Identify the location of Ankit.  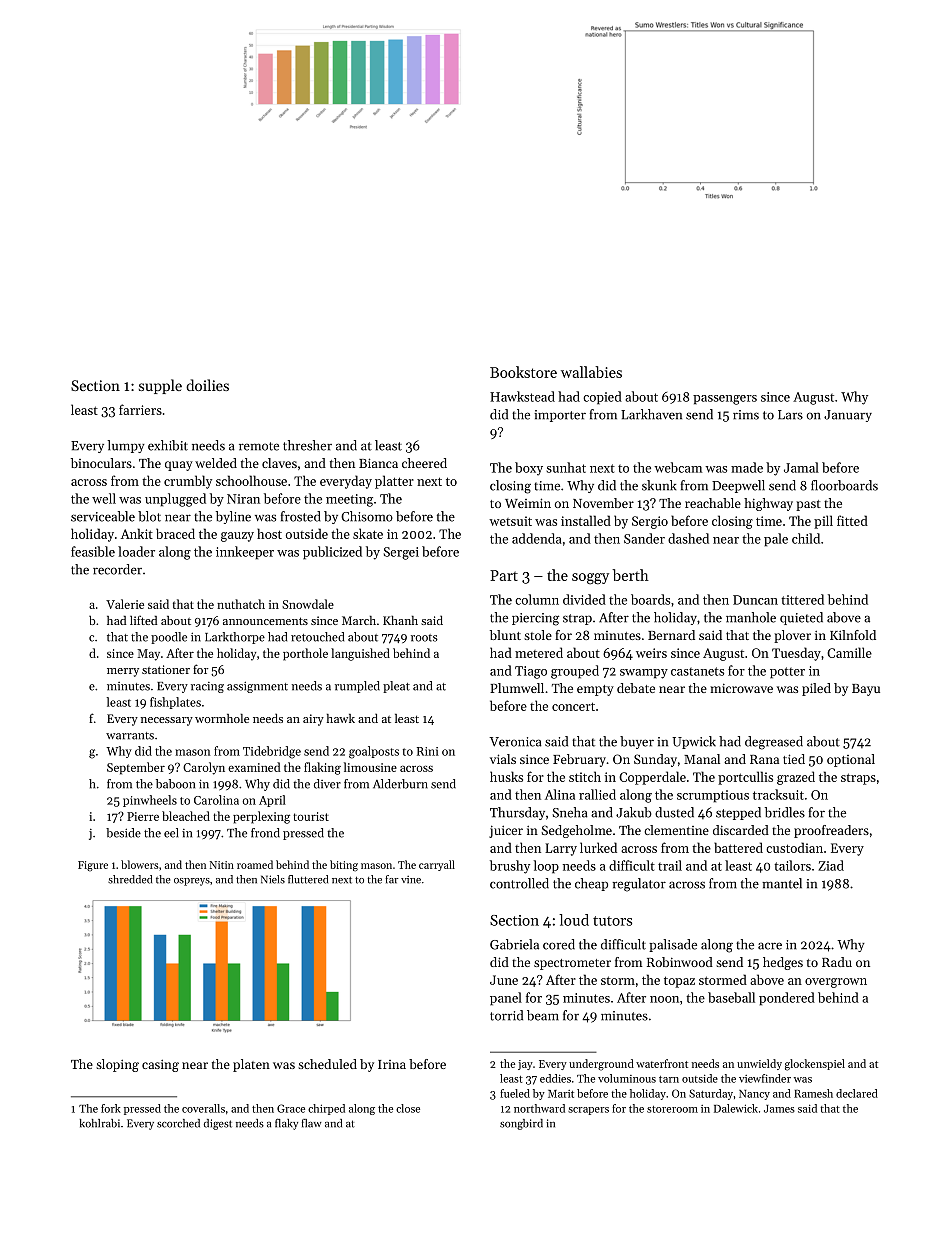
(137, 533).
